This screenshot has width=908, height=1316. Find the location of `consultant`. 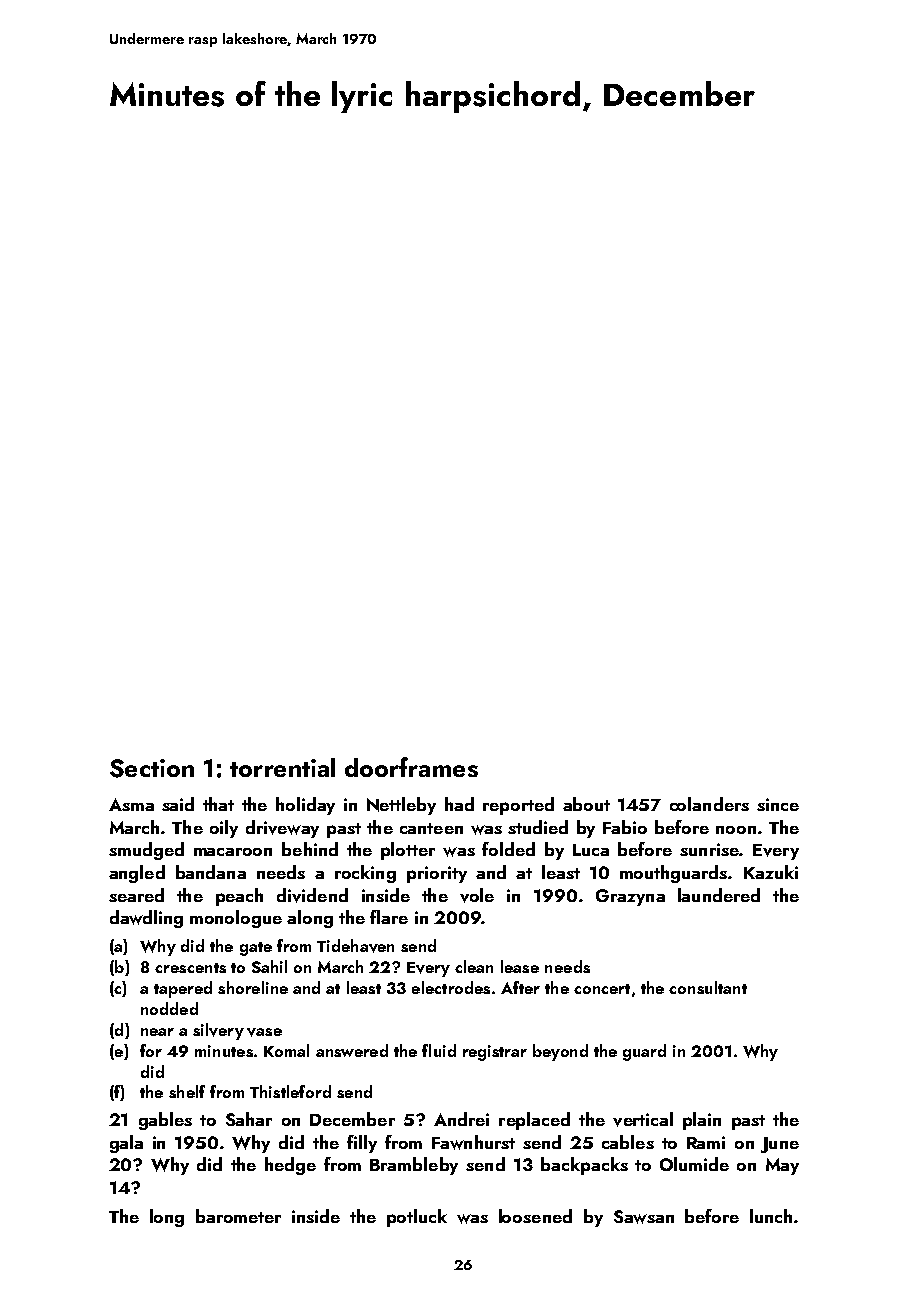

consultant is located at coordinates (708, 987).
